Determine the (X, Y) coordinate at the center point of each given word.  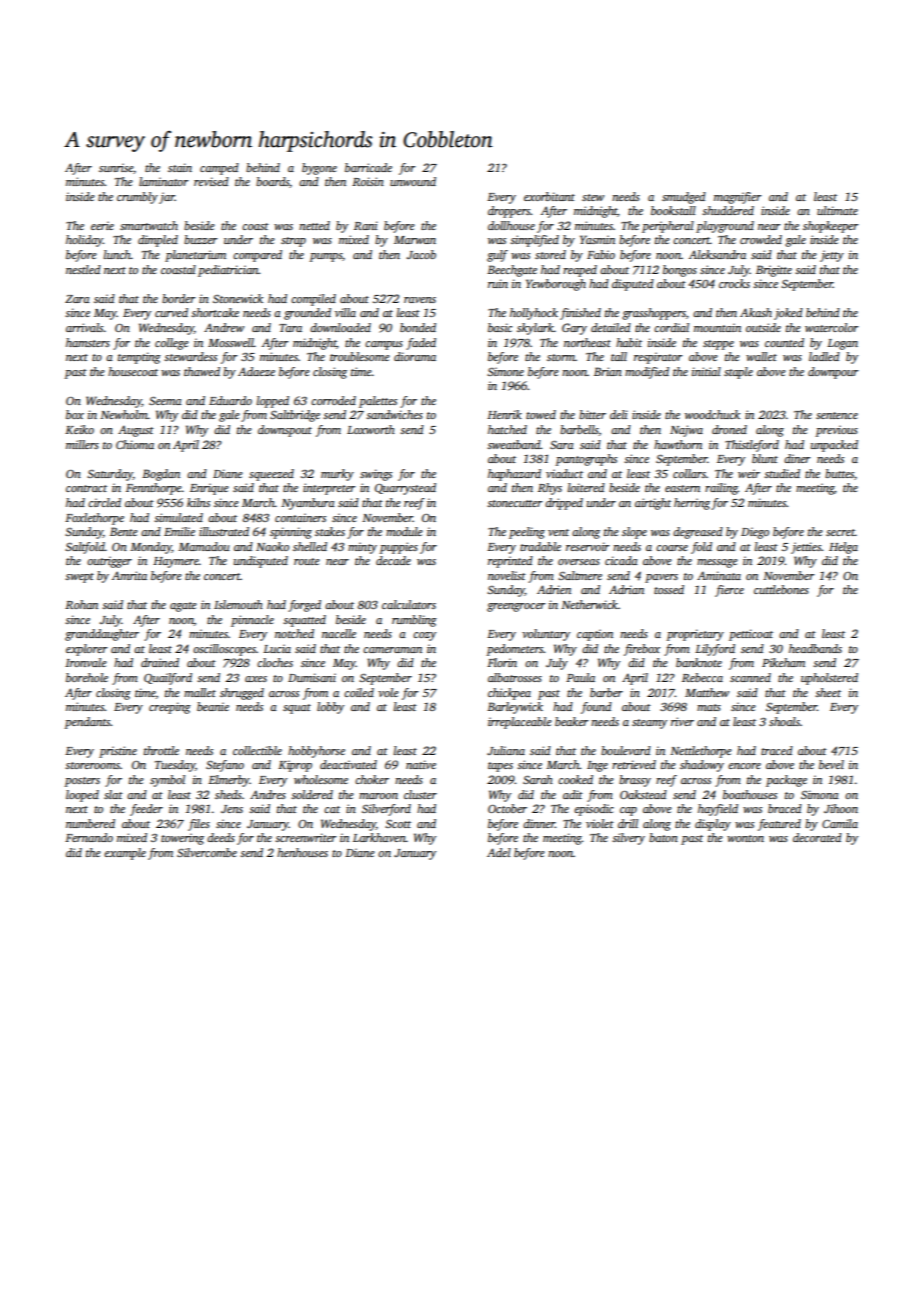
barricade (368, 167)
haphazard (514, 475)
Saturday (110, 475)
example (125, 854)
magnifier (737, 198)
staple (738, 373)
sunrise (116, 167)
